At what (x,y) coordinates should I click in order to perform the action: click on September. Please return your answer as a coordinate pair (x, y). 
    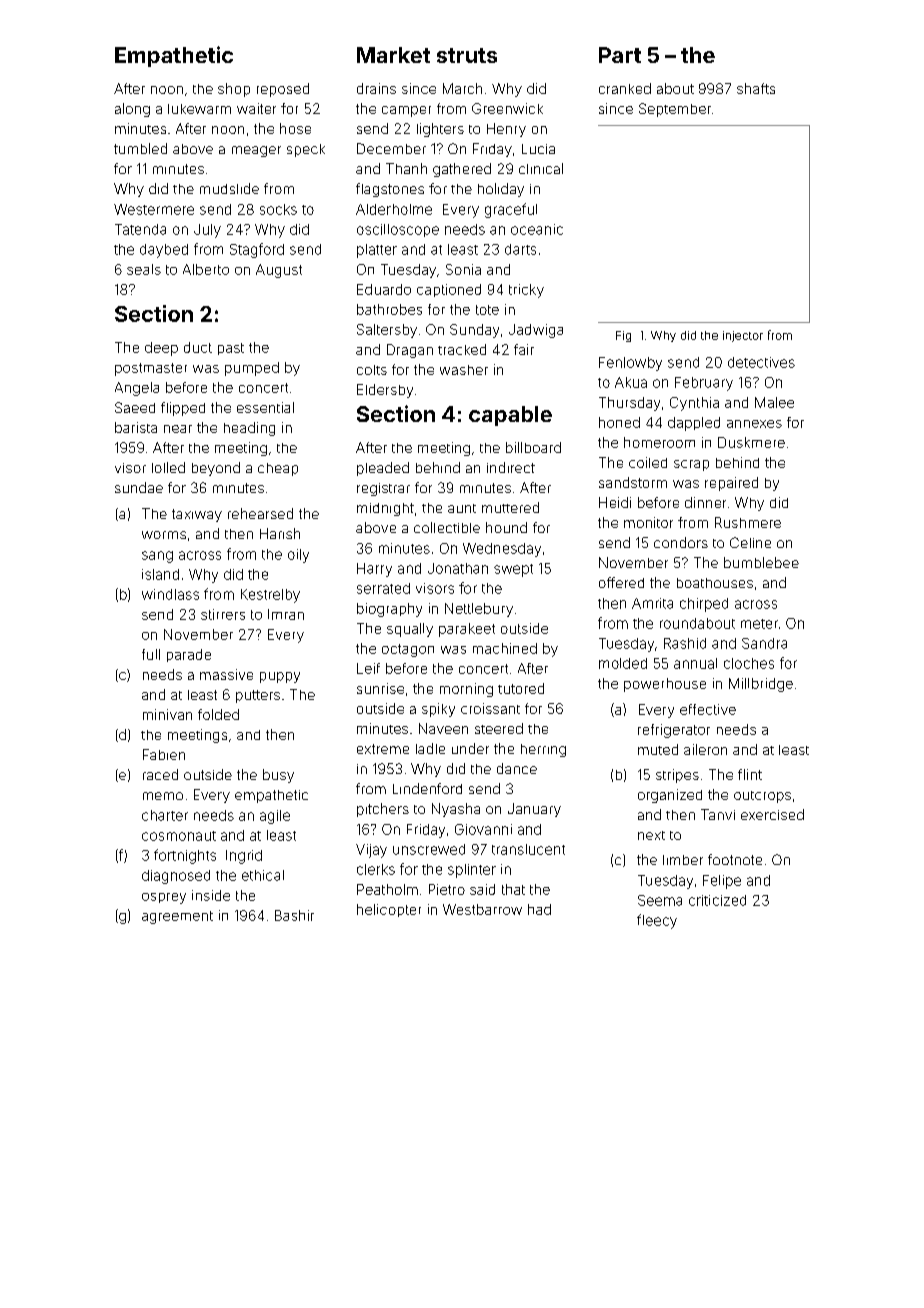
    Looking at the image, I should click on (675, 110).
